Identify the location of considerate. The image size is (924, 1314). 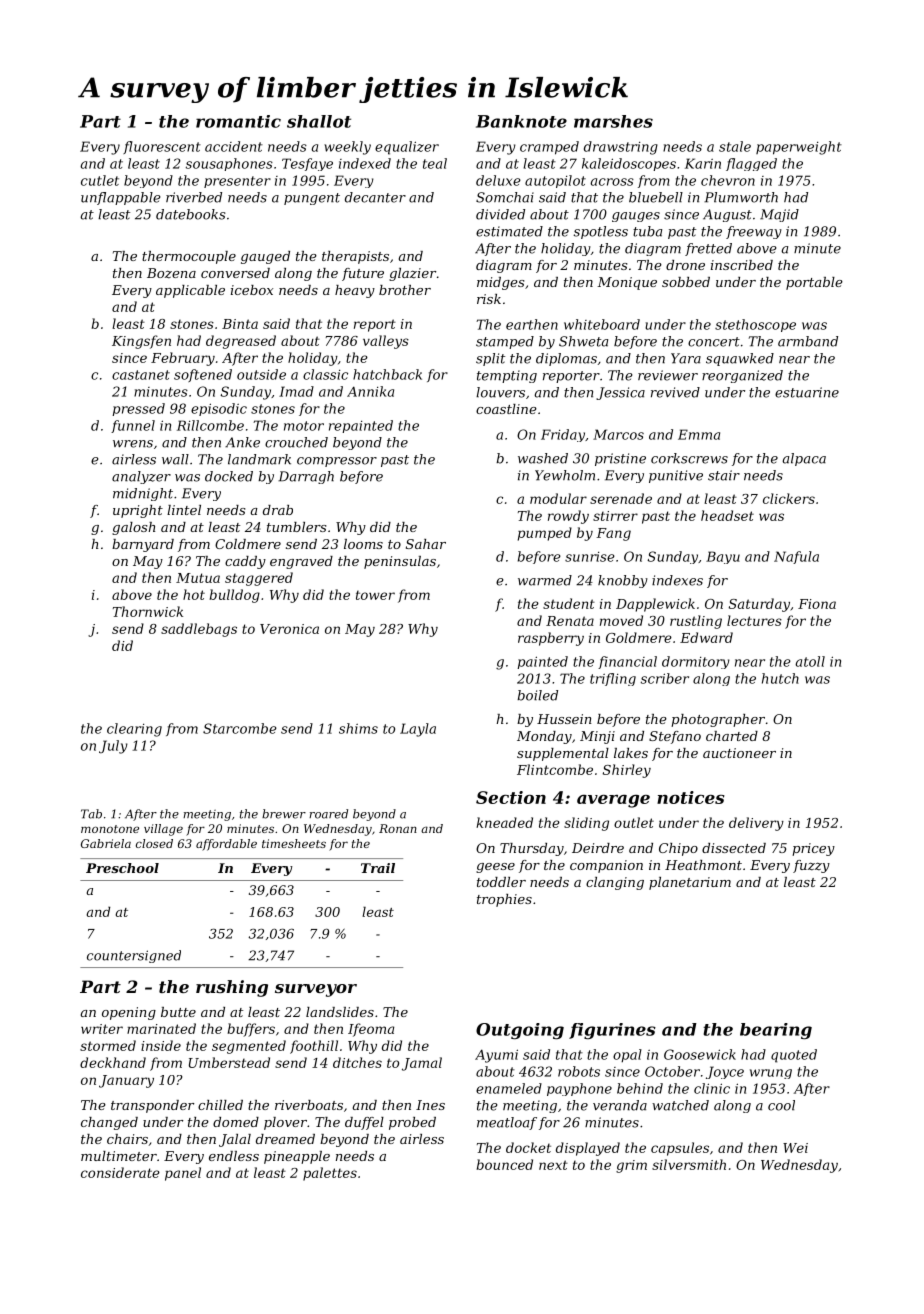
(120, 1172).
